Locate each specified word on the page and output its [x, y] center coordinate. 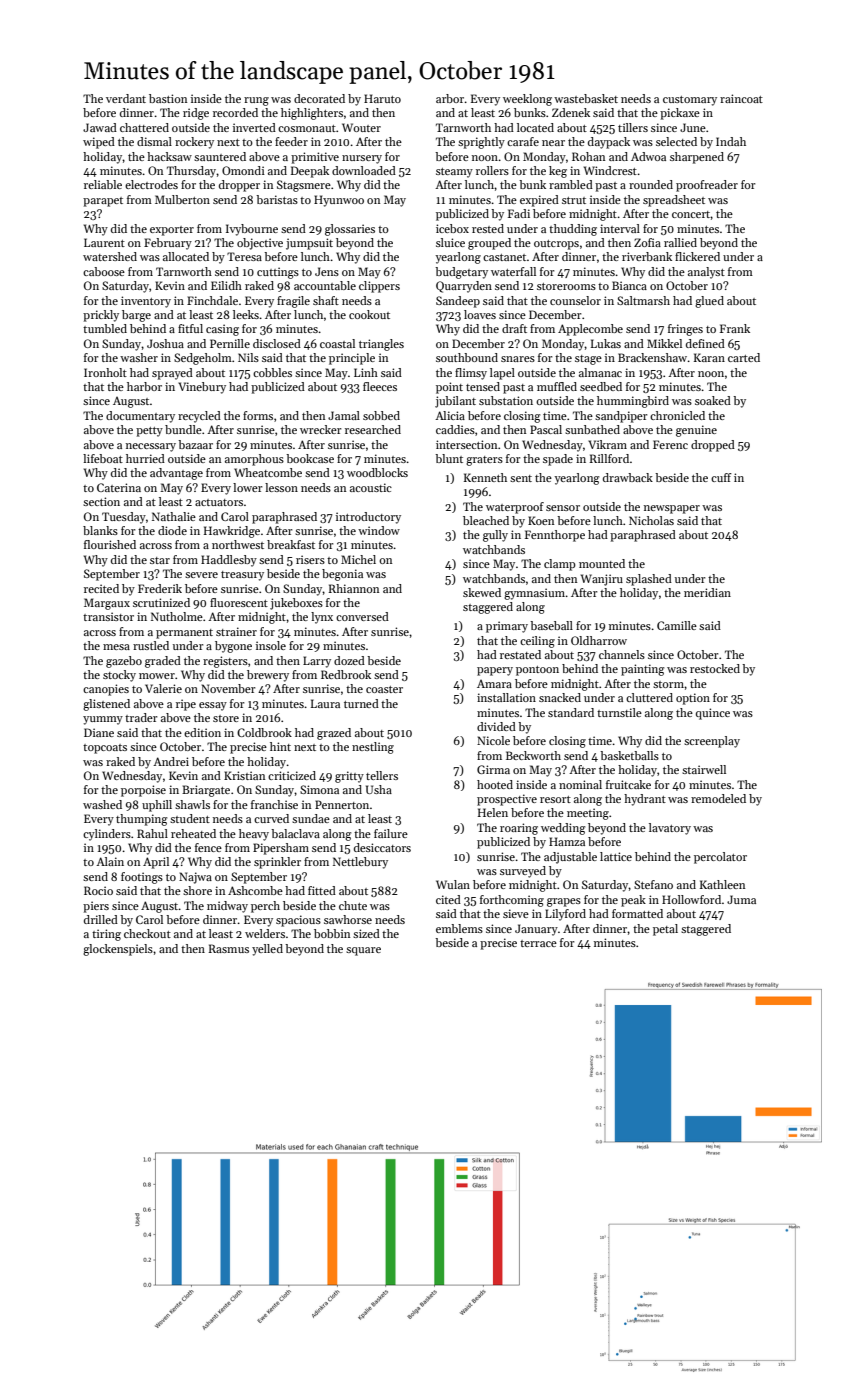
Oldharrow [599, 640]
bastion [168, 98]
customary [690, 101]
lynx [322, 618]
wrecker [321, 429]
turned [361, 703]
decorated [319, 98]
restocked [715, 668]
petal [665, 930]
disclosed [277, 343]
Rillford [609, 458]
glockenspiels [118, 950]
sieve [516, 913]
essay [213, 706]
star [160, 560]
